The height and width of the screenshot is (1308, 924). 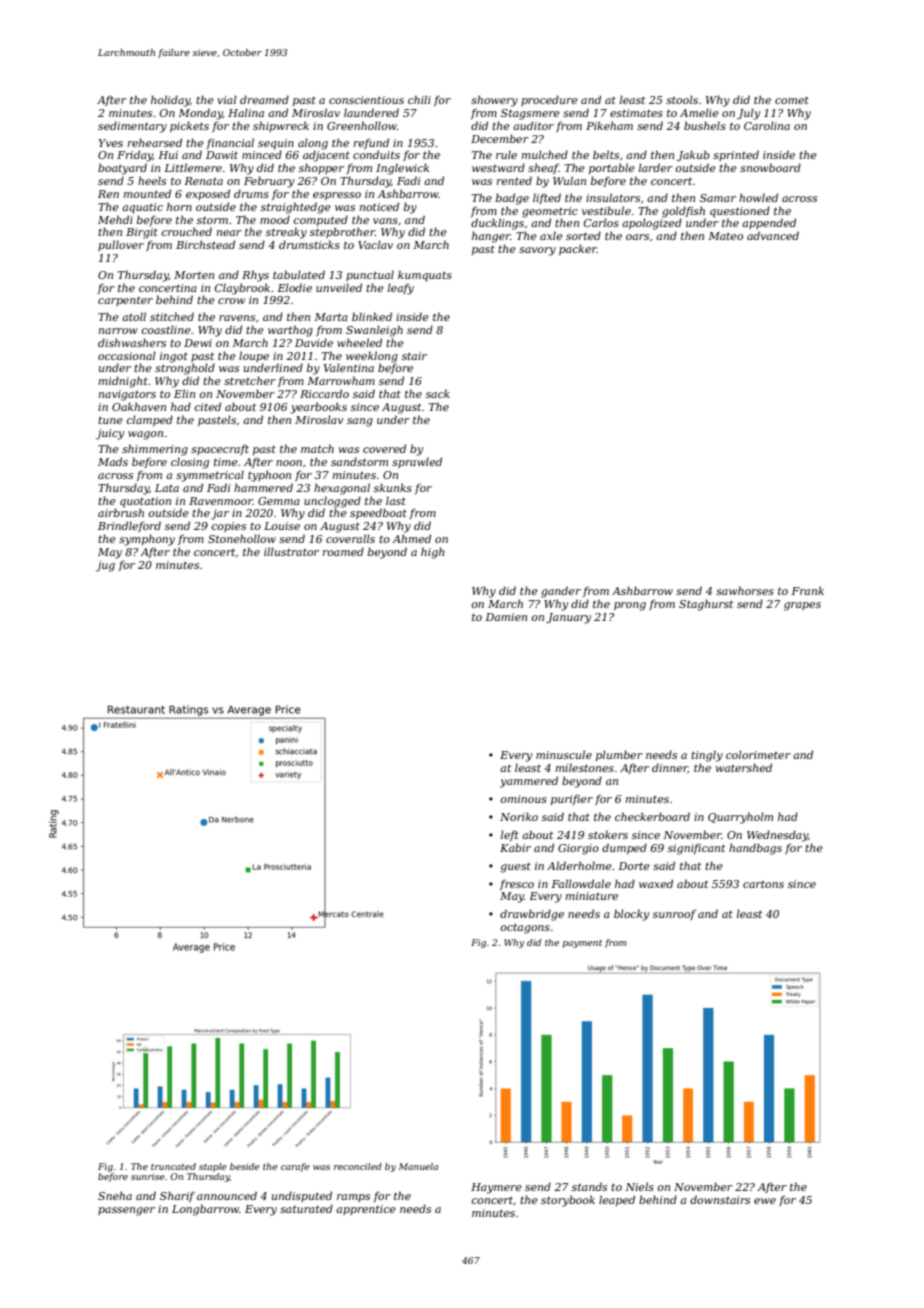 I want to click on Elodie, so click(x=294, y=287).
